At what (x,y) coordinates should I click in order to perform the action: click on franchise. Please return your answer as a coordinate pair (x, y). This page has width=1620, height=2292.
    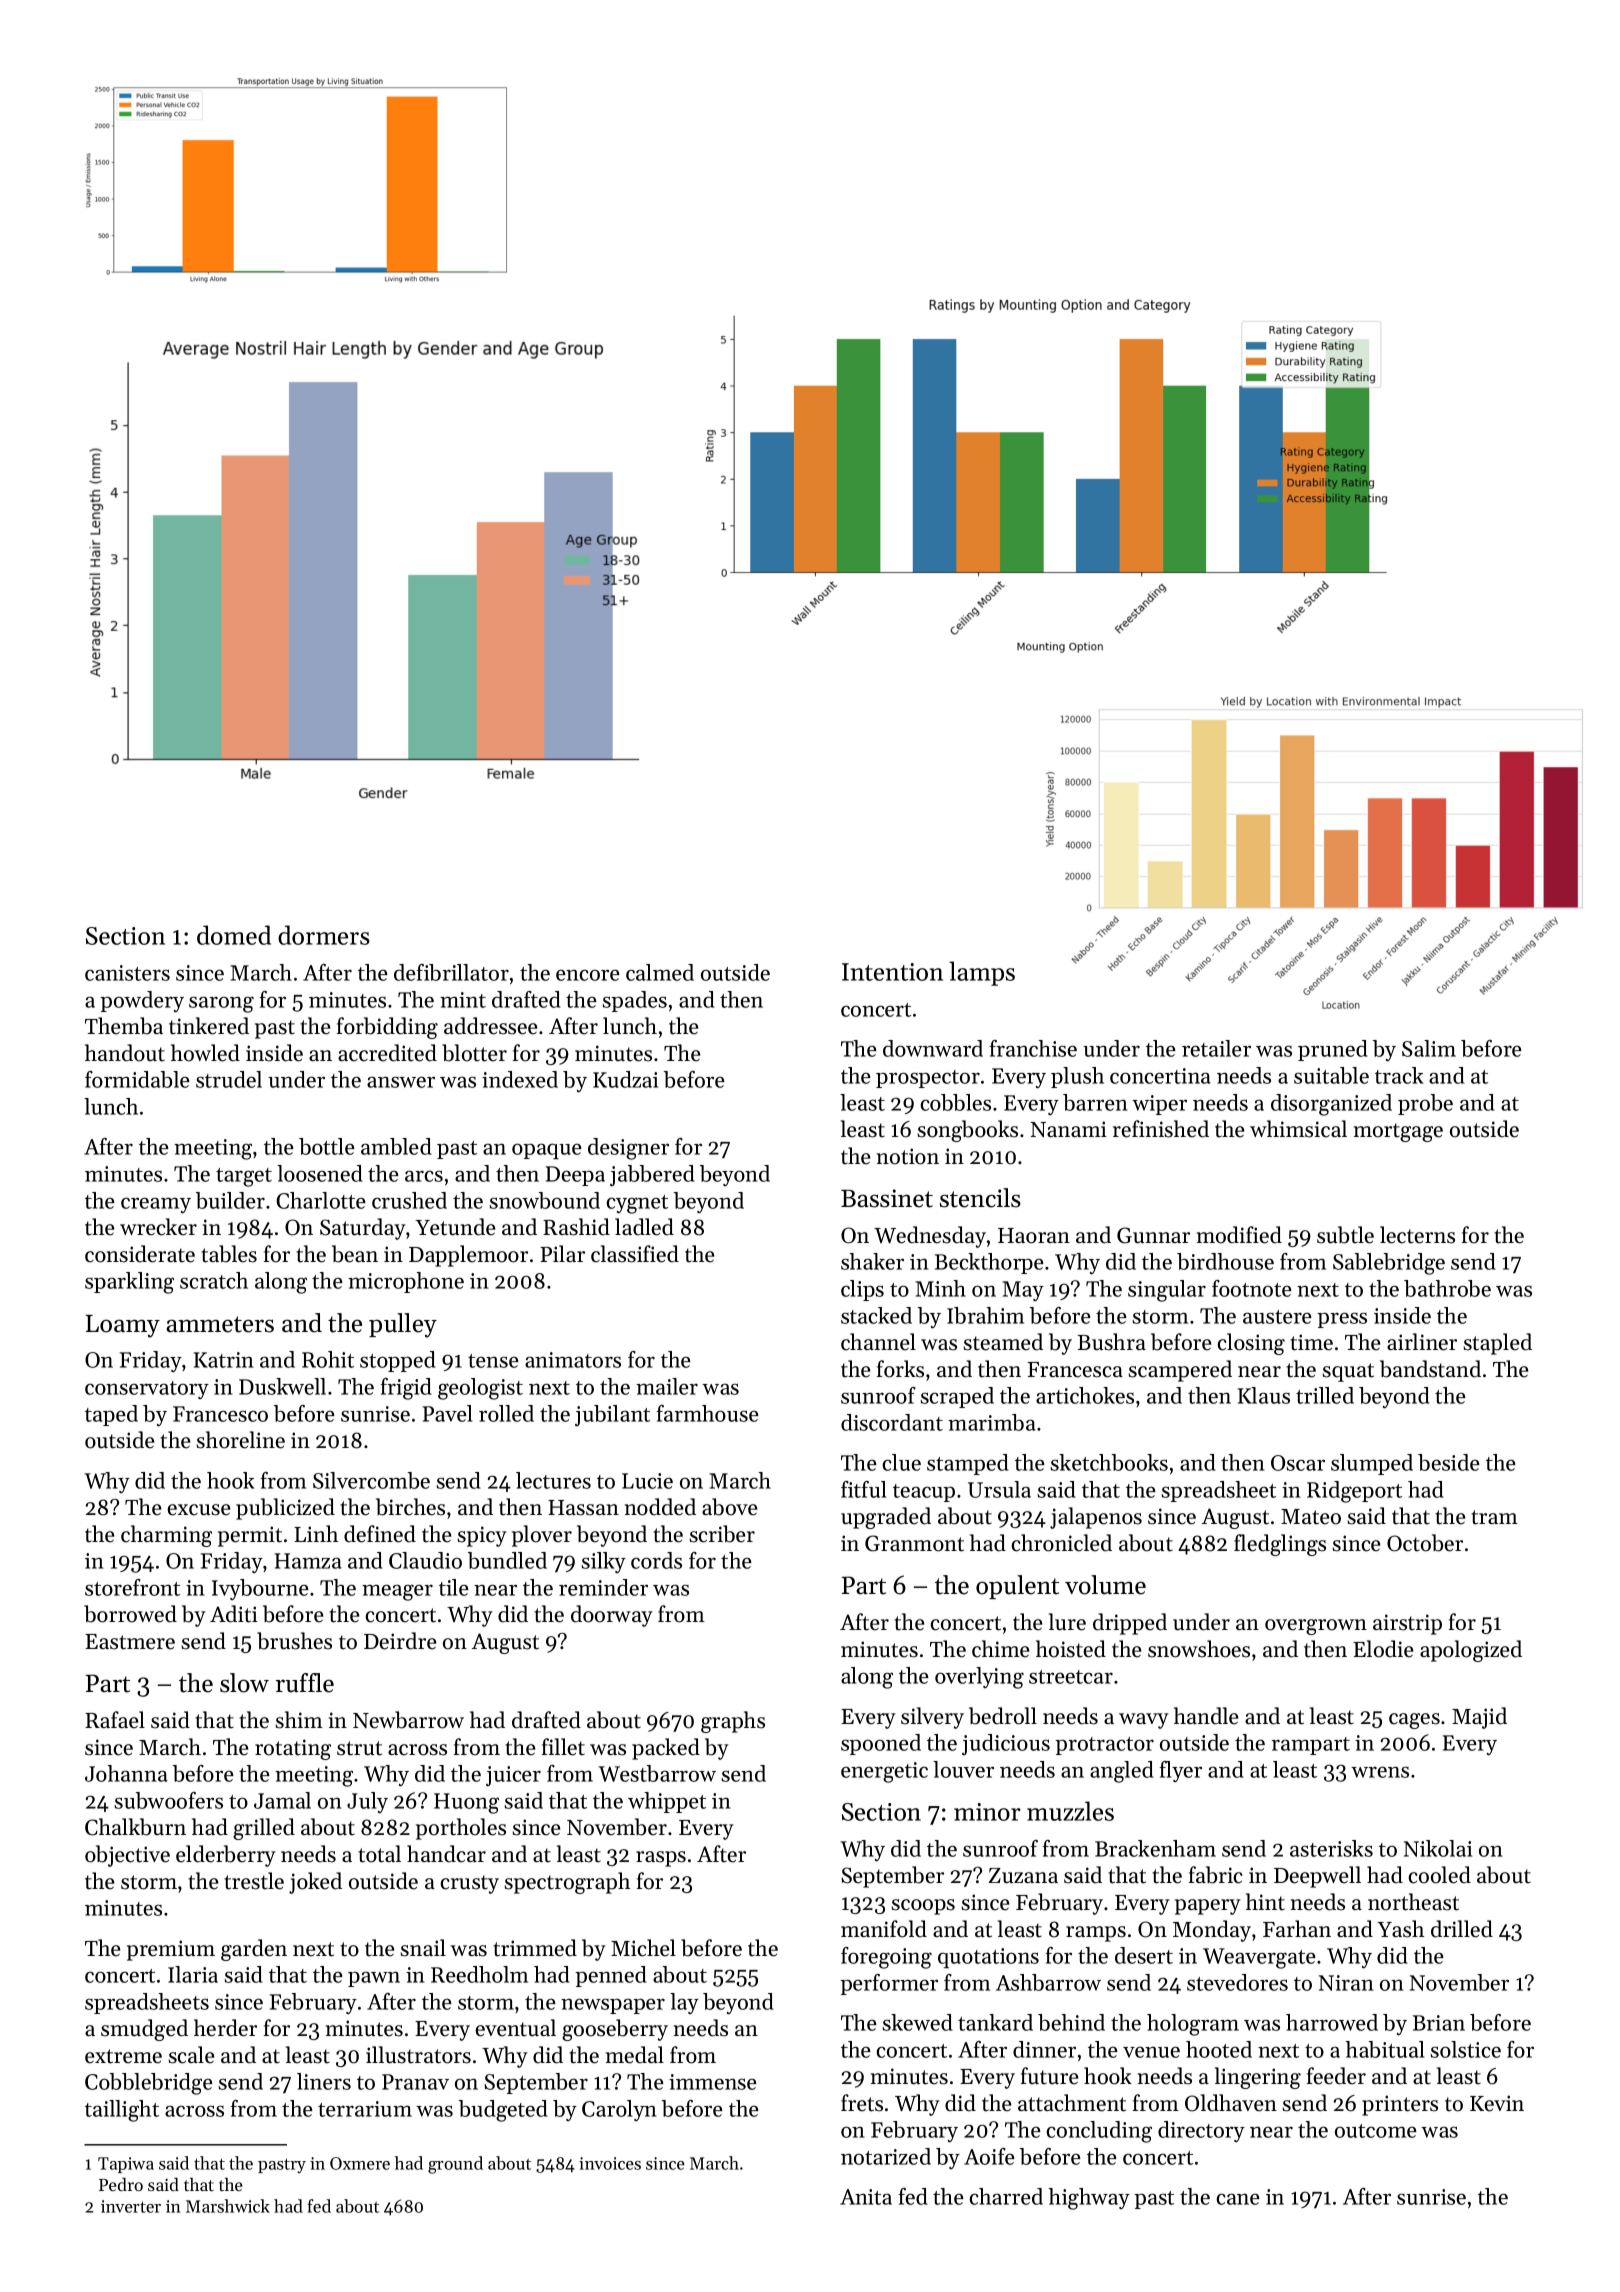
    Looking at the image, I should click on (1033, 1048).
